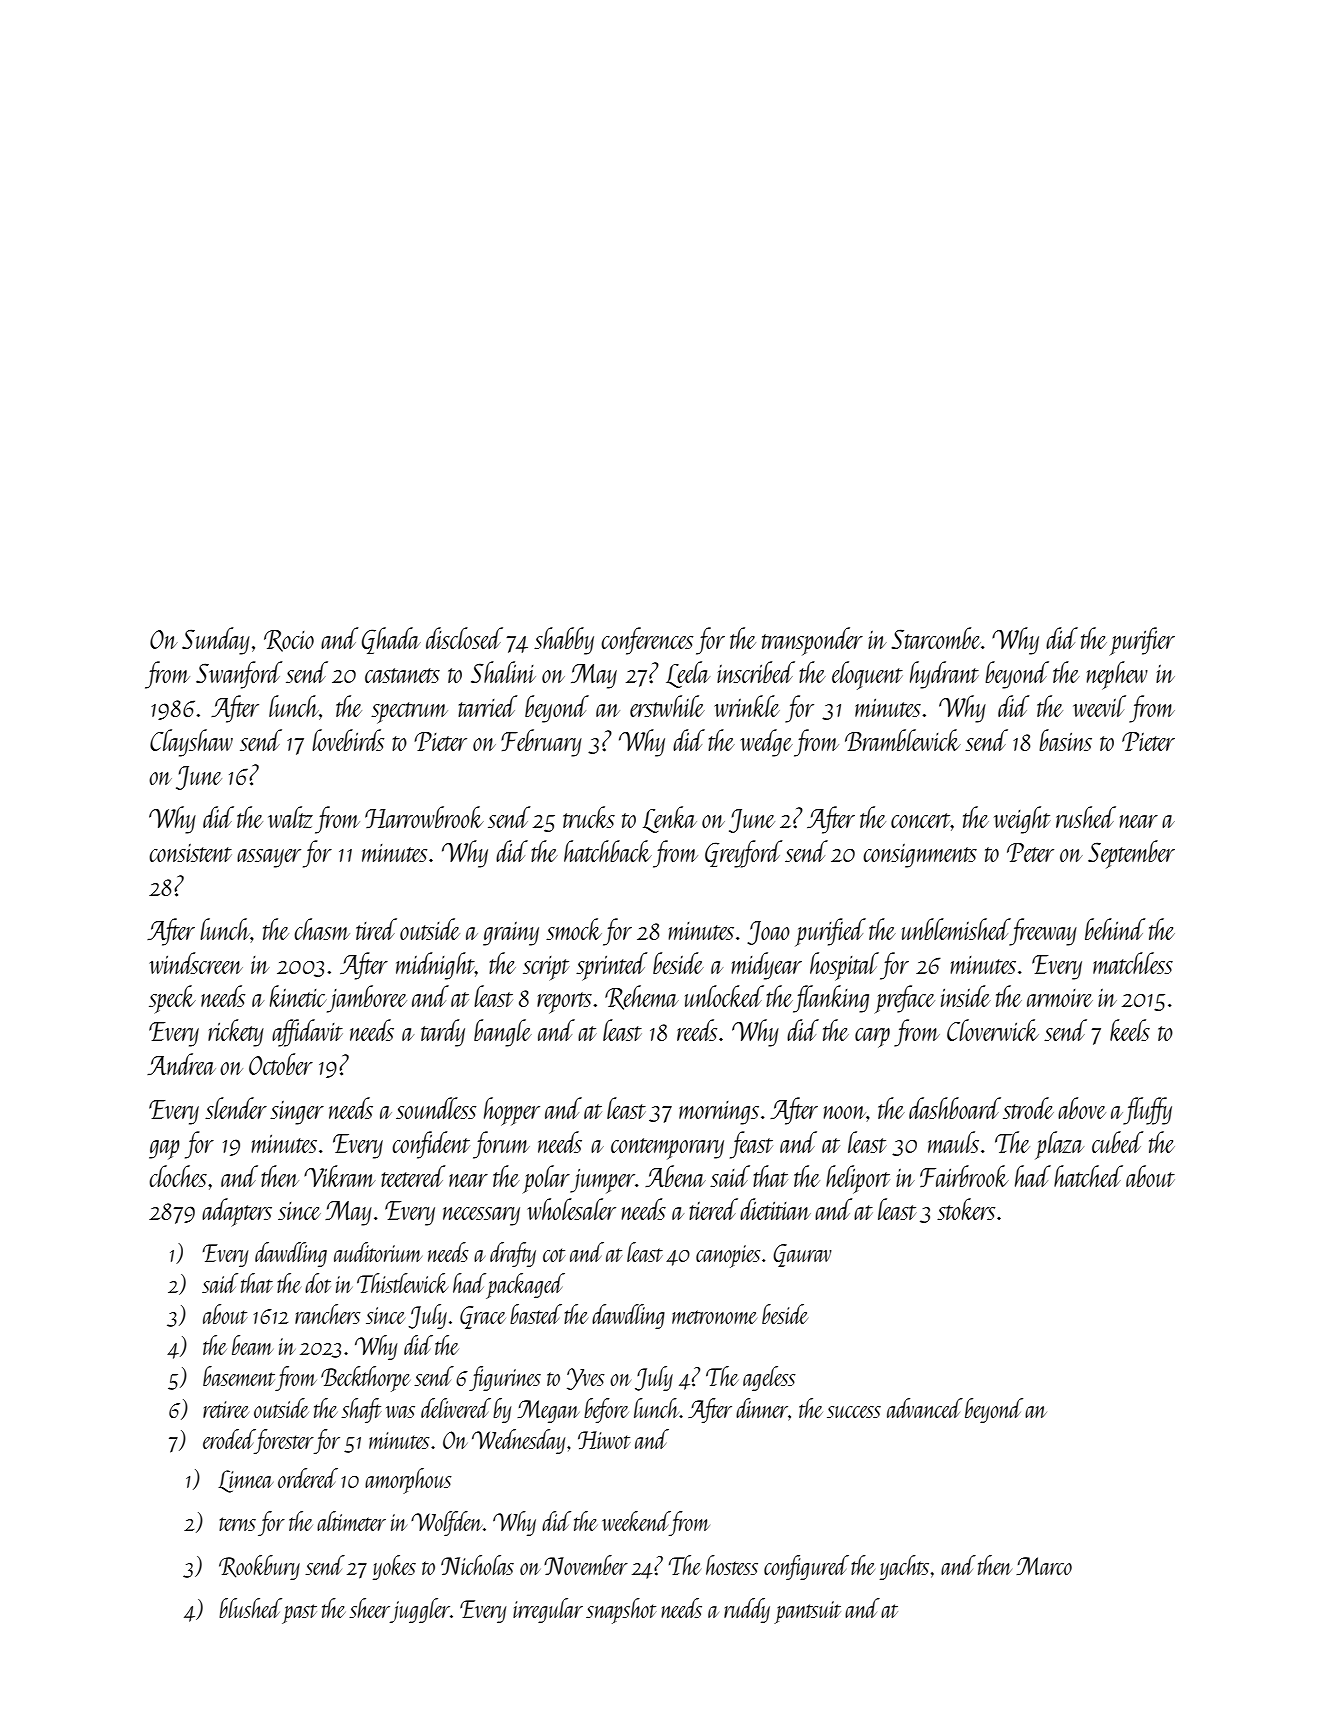  I want to click on blushed, so click(250, 1608).
